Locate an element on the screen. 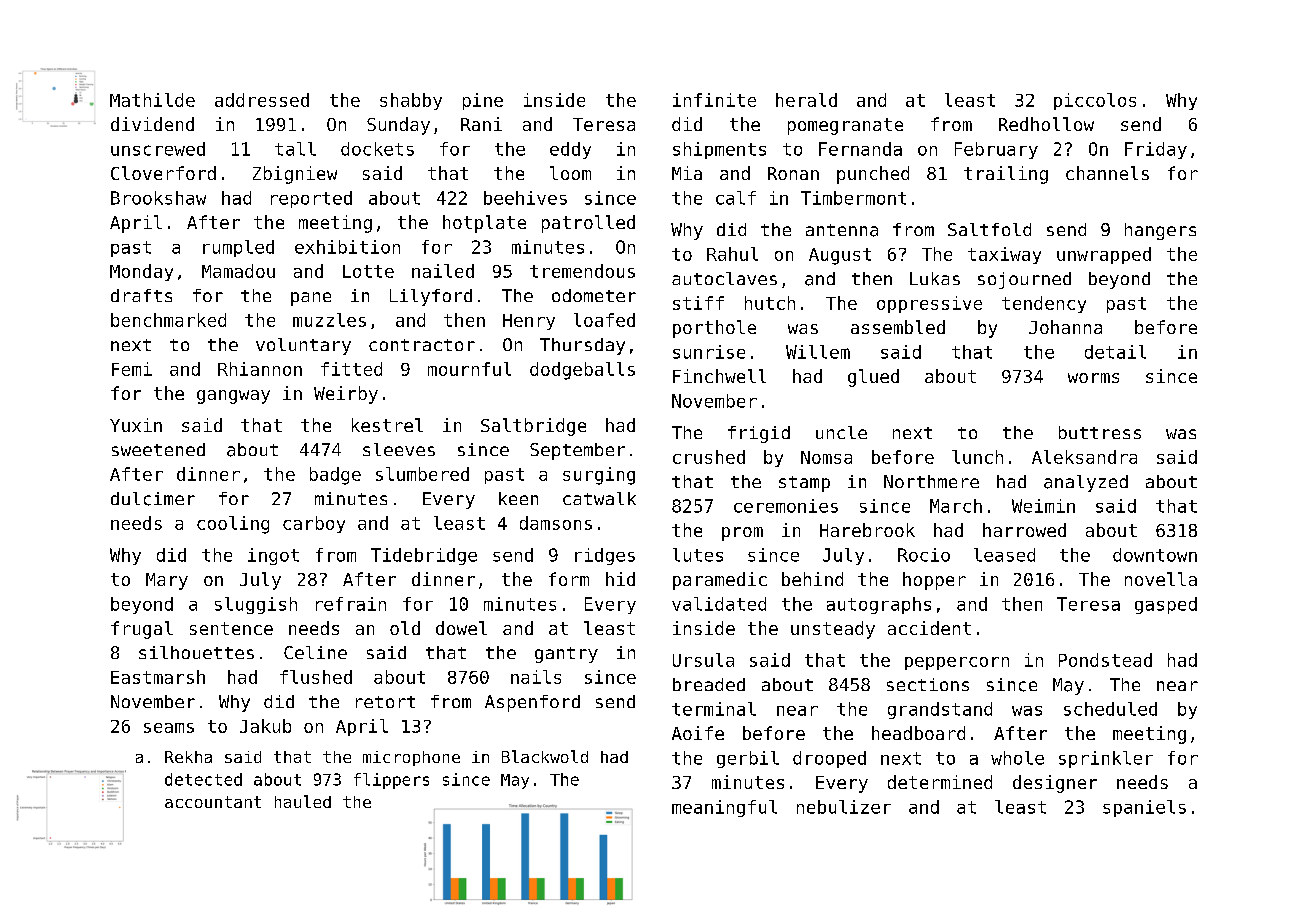 The width and height of the screenshot is (1308, 924). glued is located at coordinates (873, 378).
